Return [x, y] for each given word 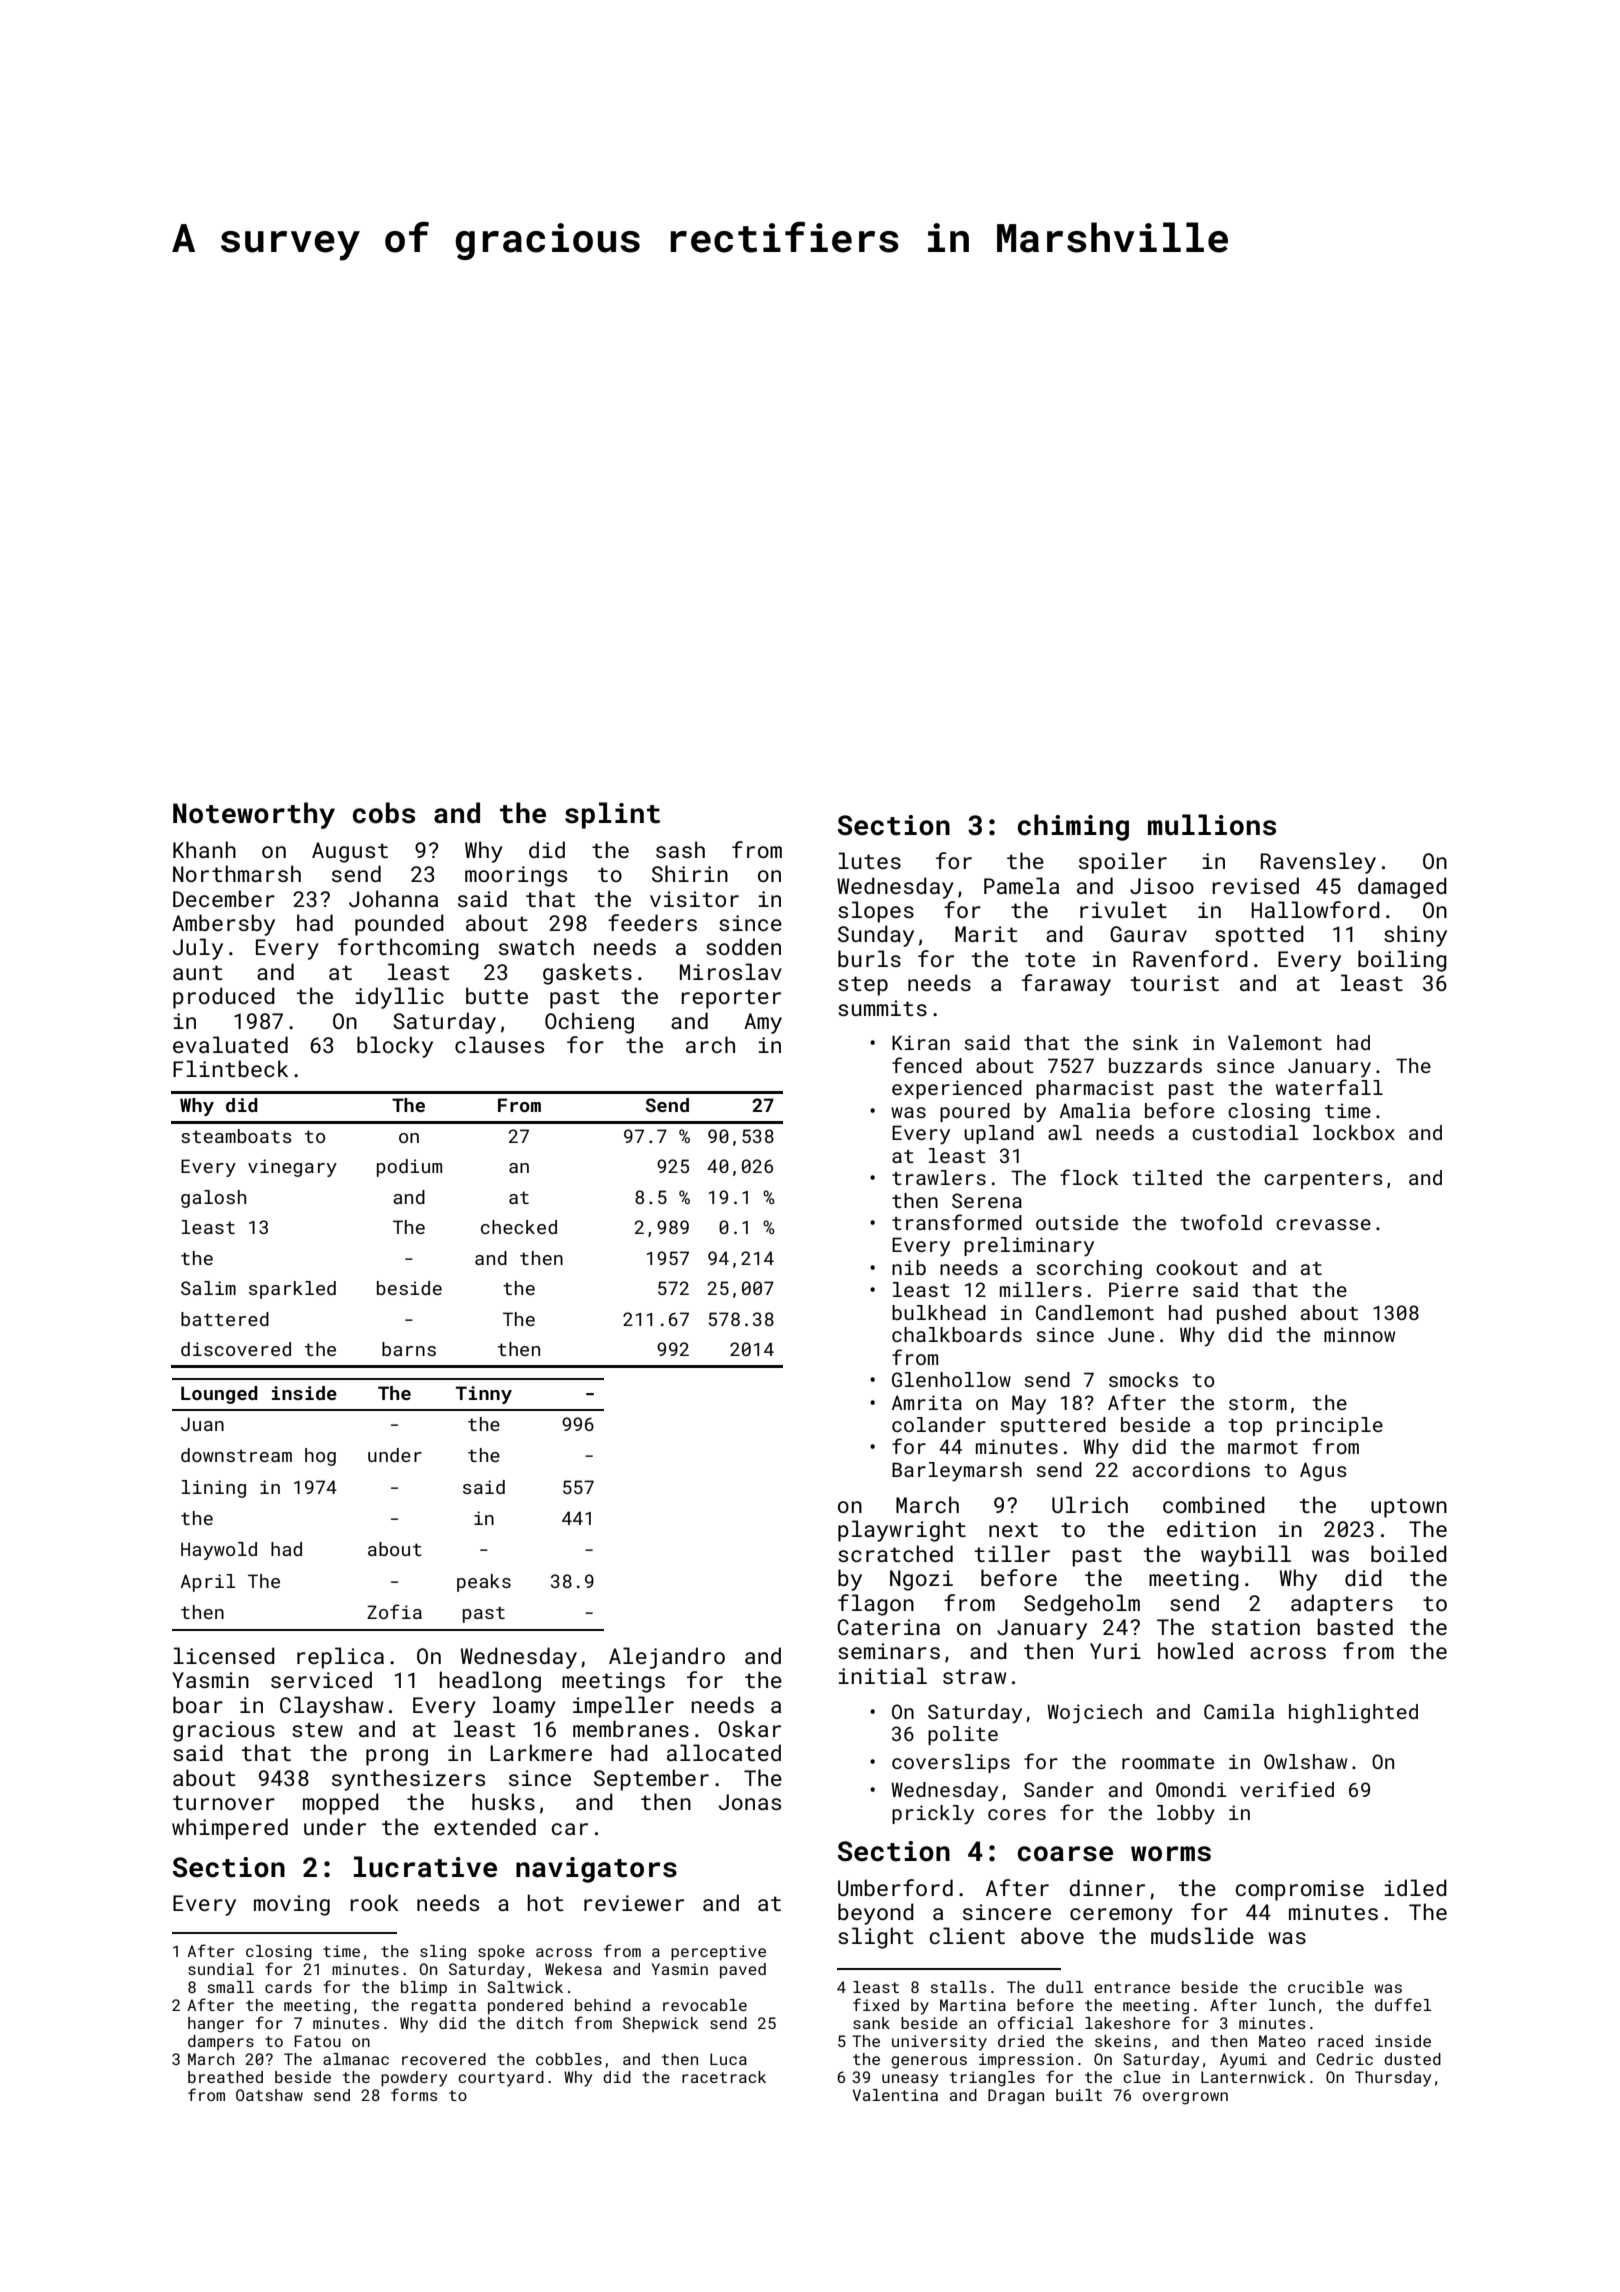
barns [409, 1349]
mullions [1212, 825]
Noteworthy [254, 815]
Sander [1059, 1789]
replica [340, 1658]
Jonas [750, 1802]
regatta [444, 2007]
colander [939, 1424]
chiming [1073, 827]
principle [1330, 1426]
